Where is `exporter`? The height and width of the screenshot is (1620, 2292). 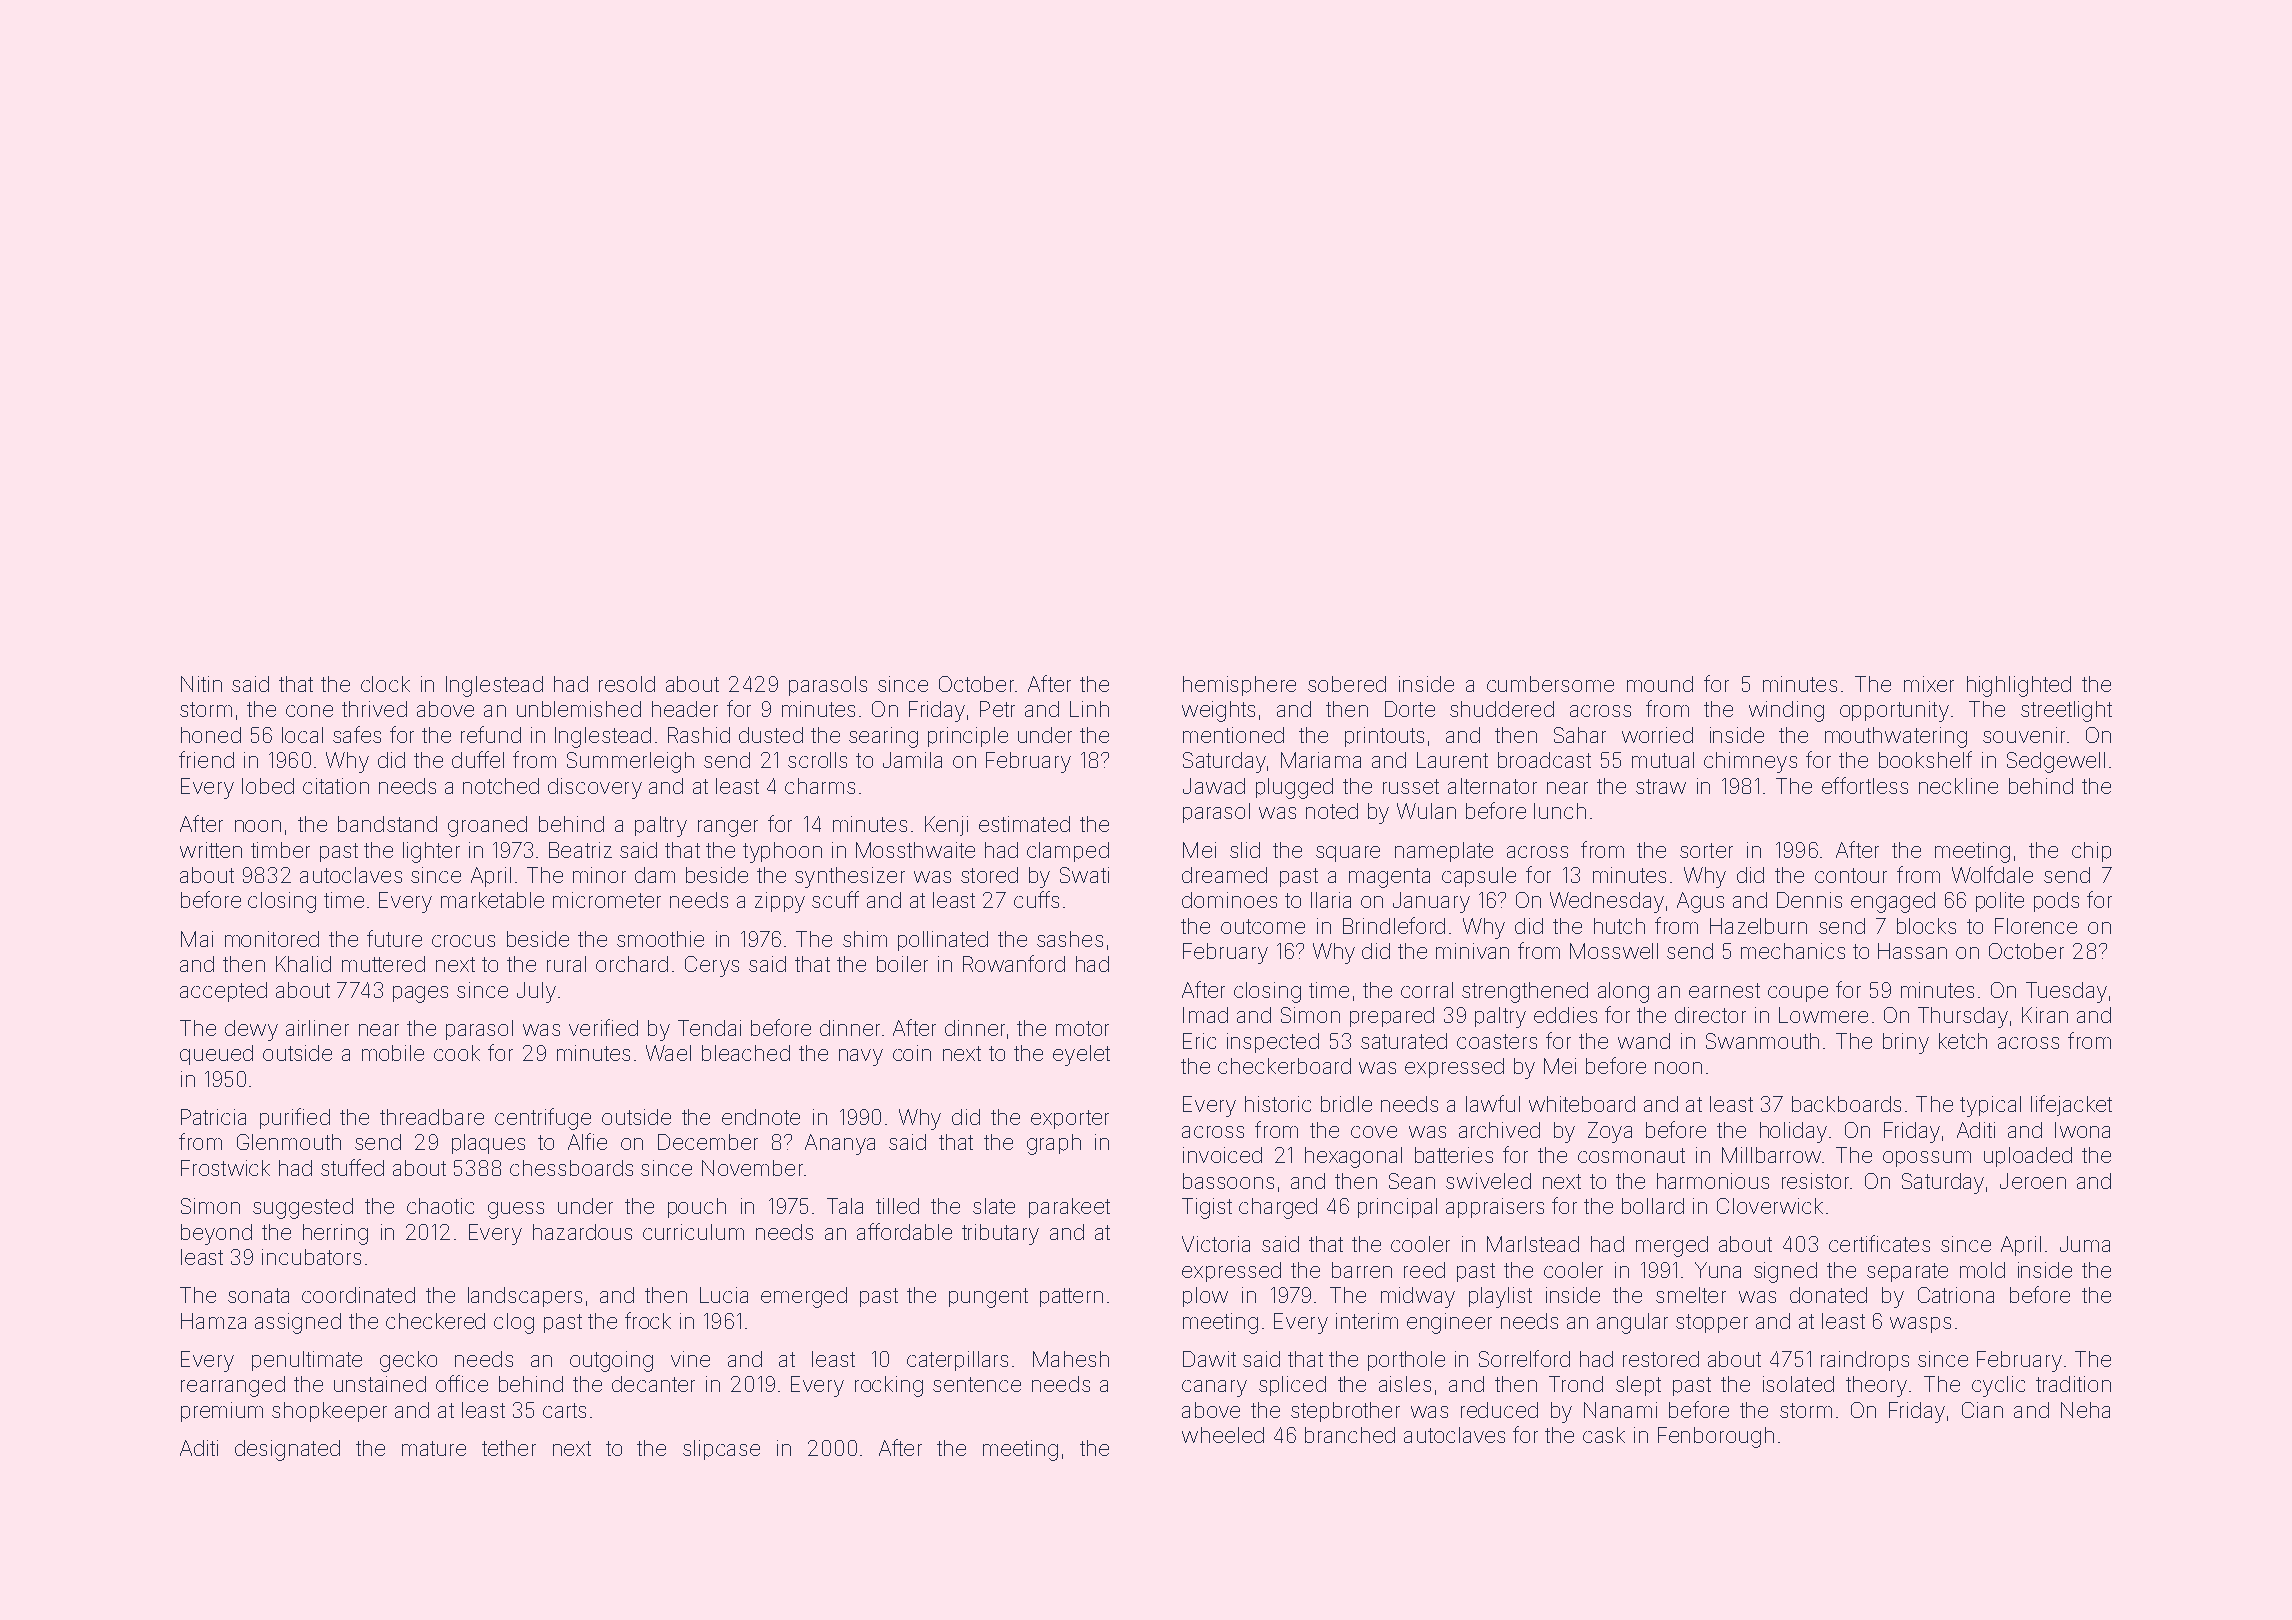
exporter is located at coordinates (1070, 1119).
